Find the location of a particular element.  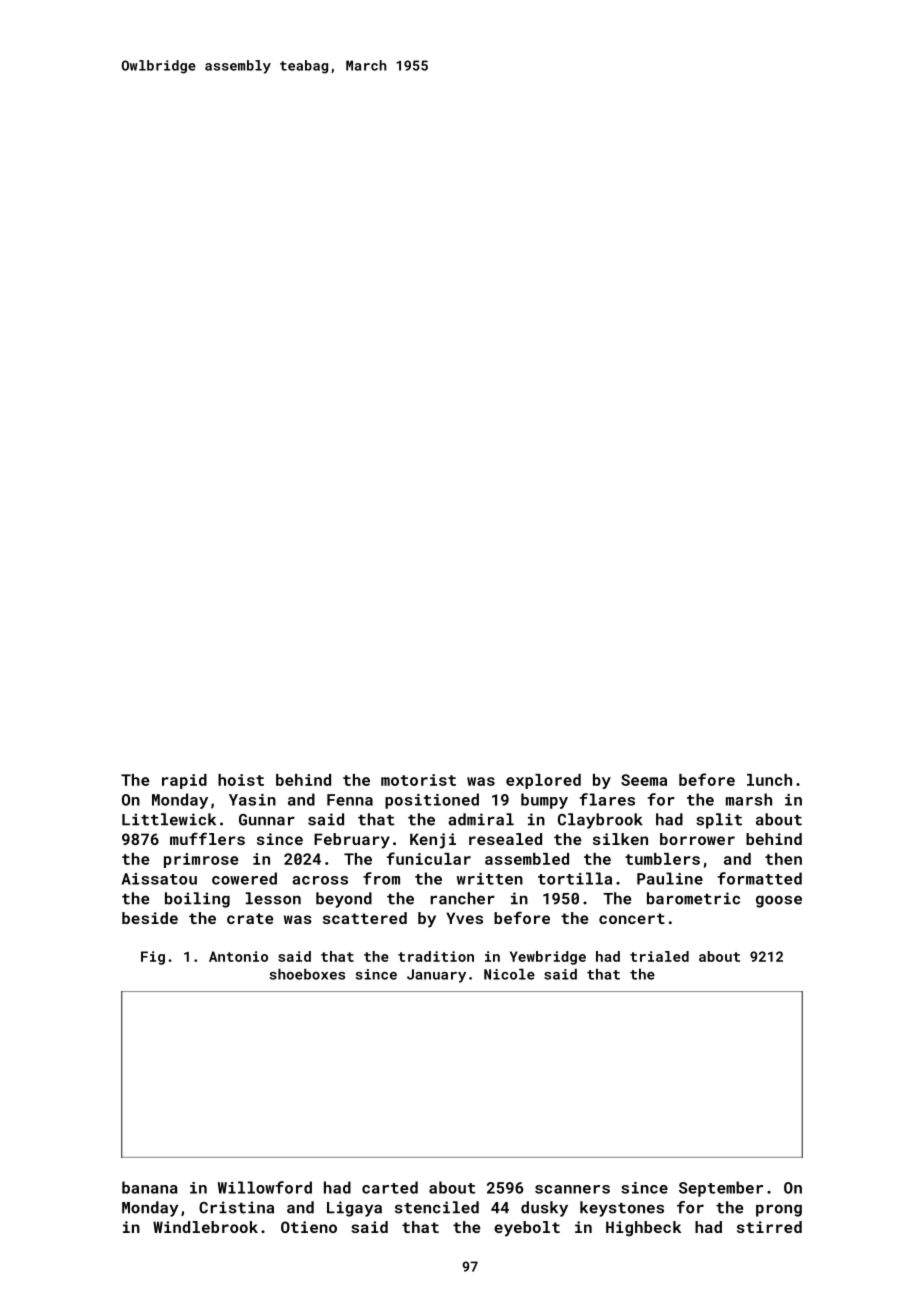

motorist is located at coordinates (418, 780).
